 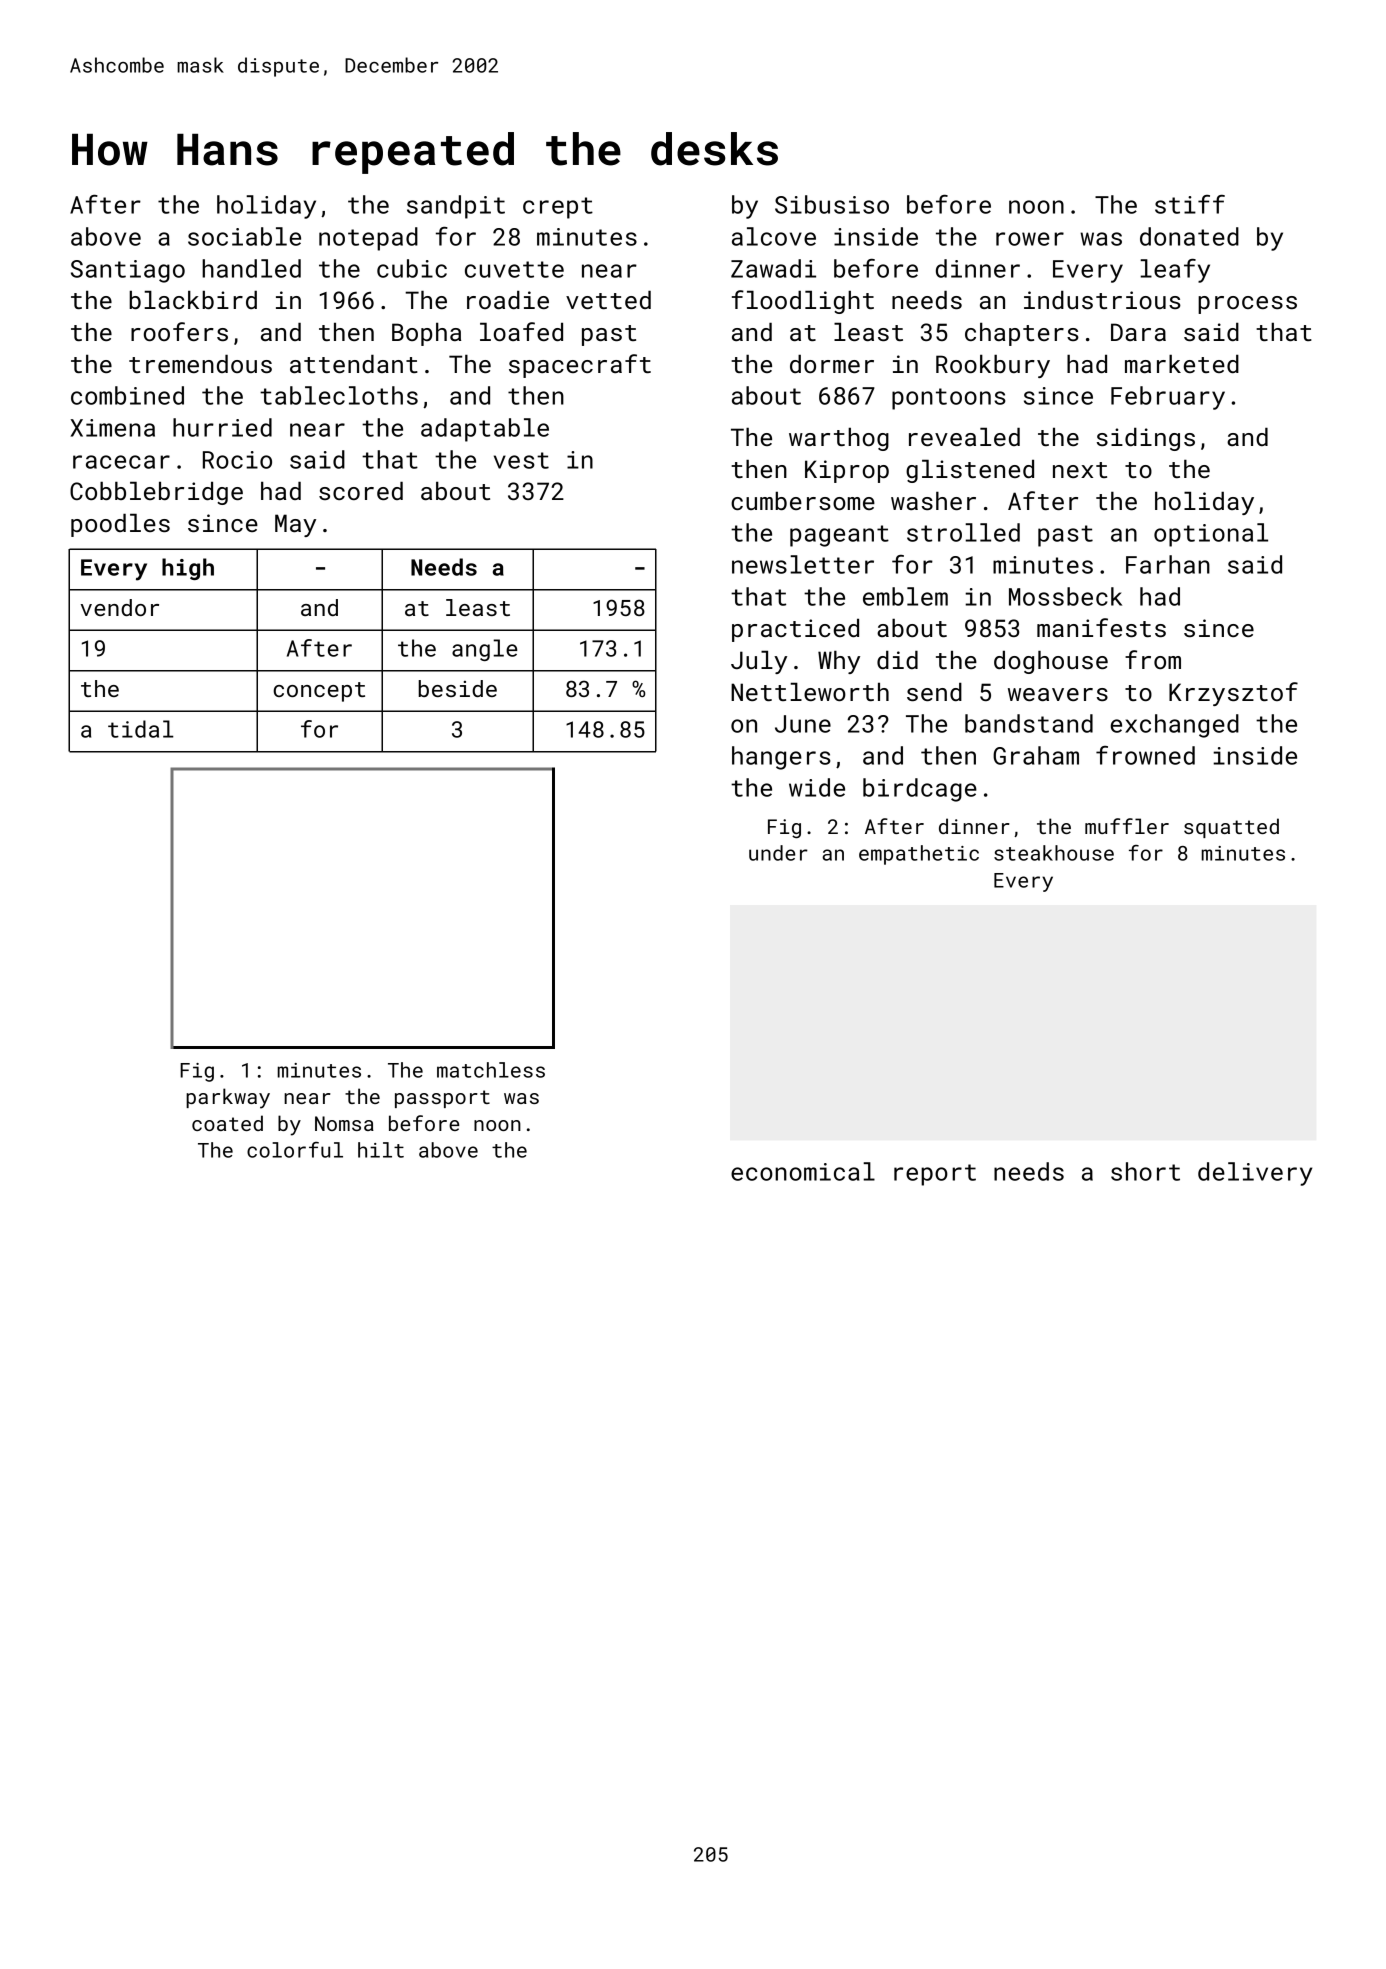 I want to click on vetted, so click(x=608, y=299).
